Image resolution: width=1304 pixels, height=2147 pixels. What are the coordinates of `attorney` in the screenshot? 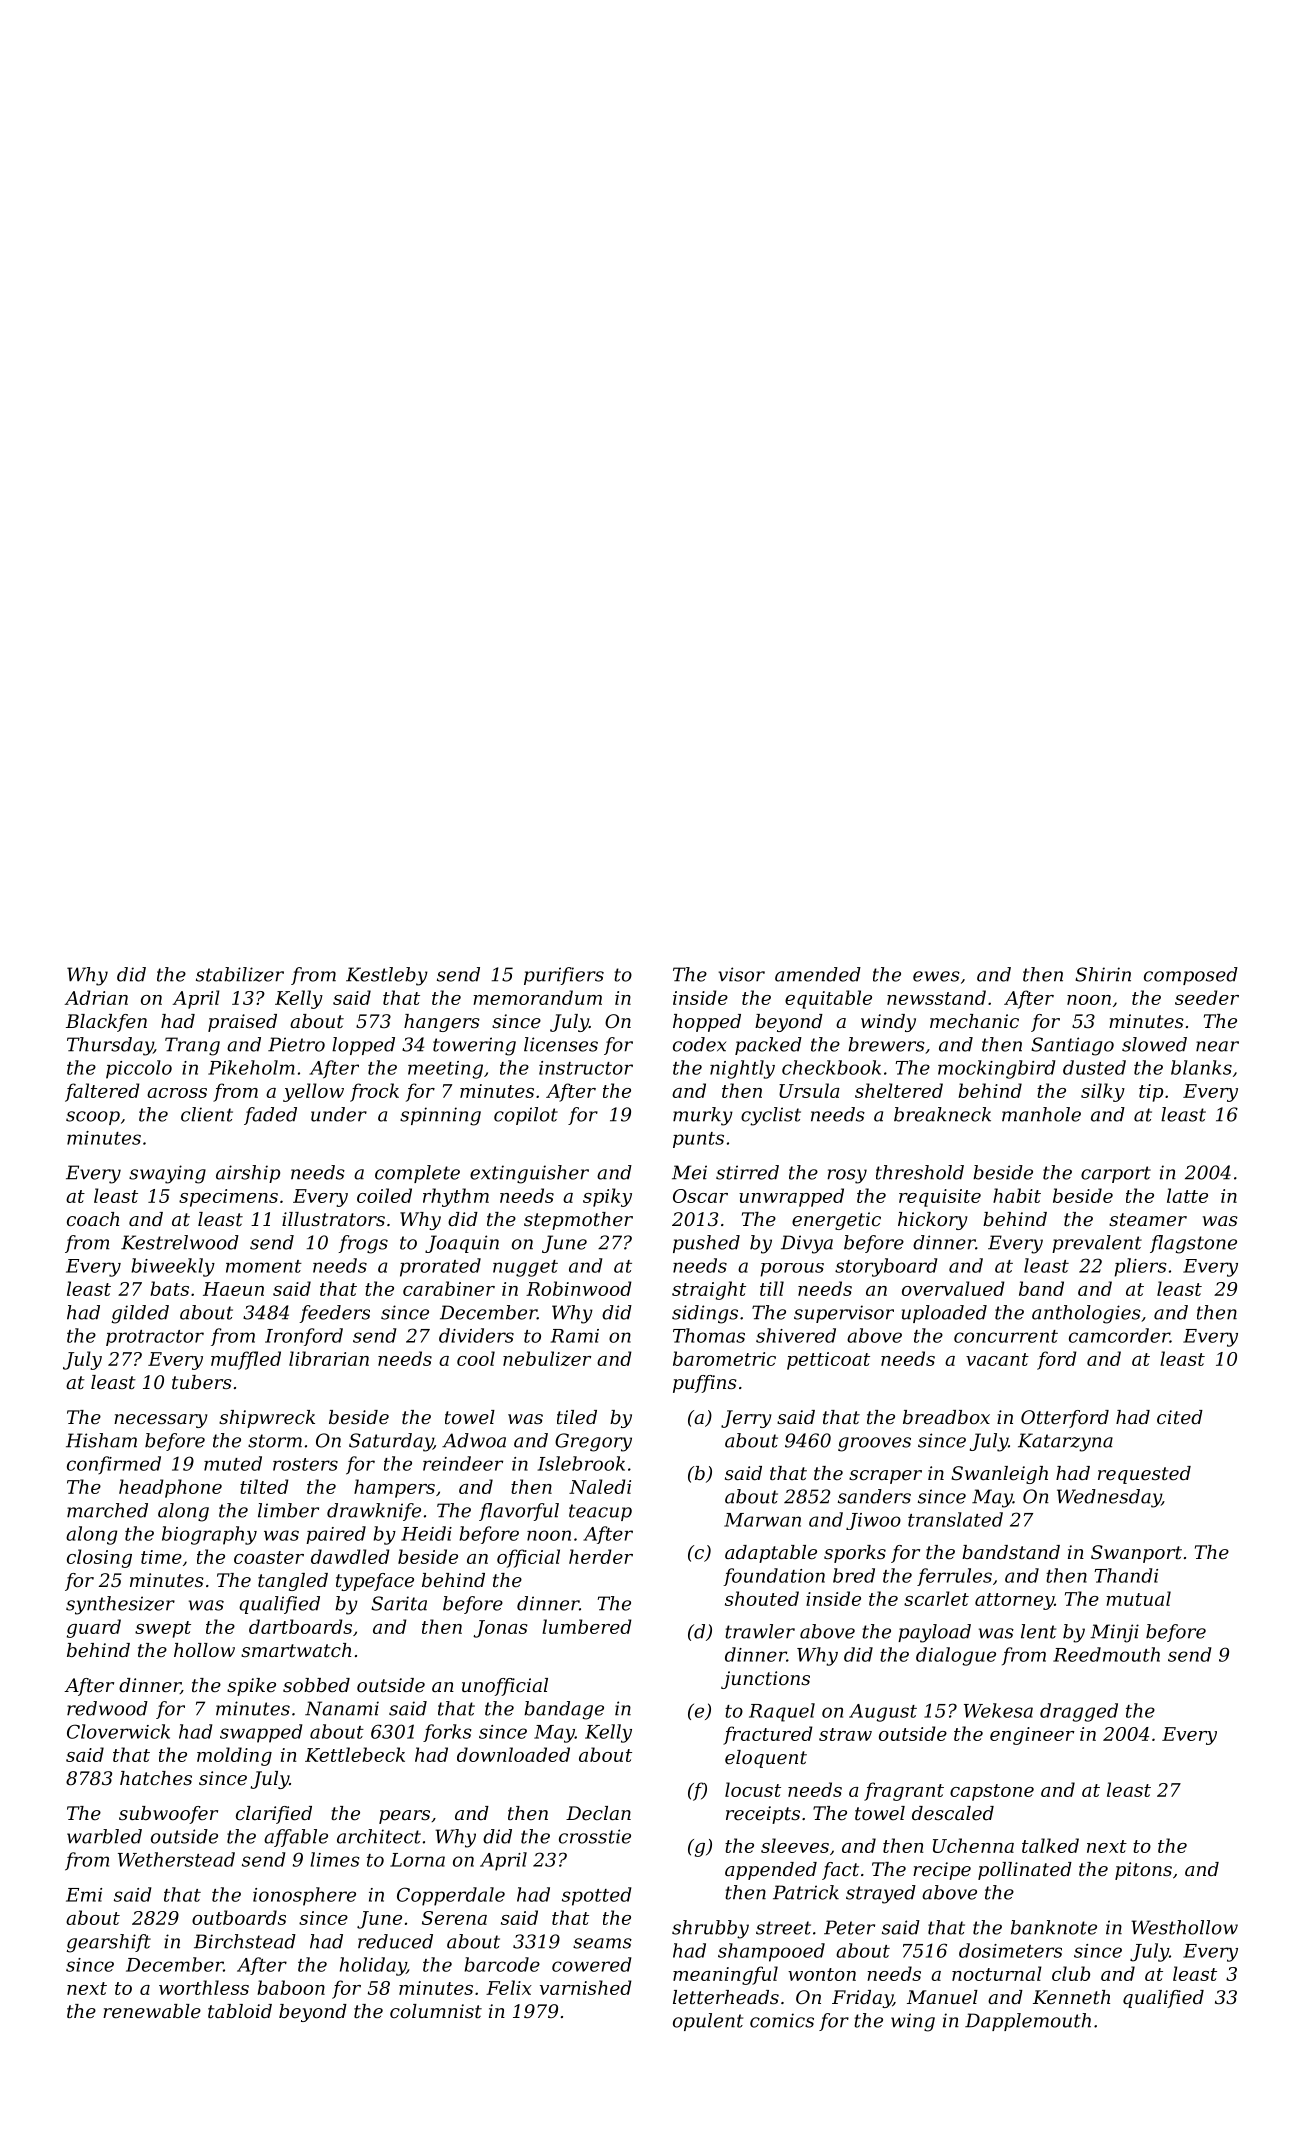 It's located at (1014, 1601).
